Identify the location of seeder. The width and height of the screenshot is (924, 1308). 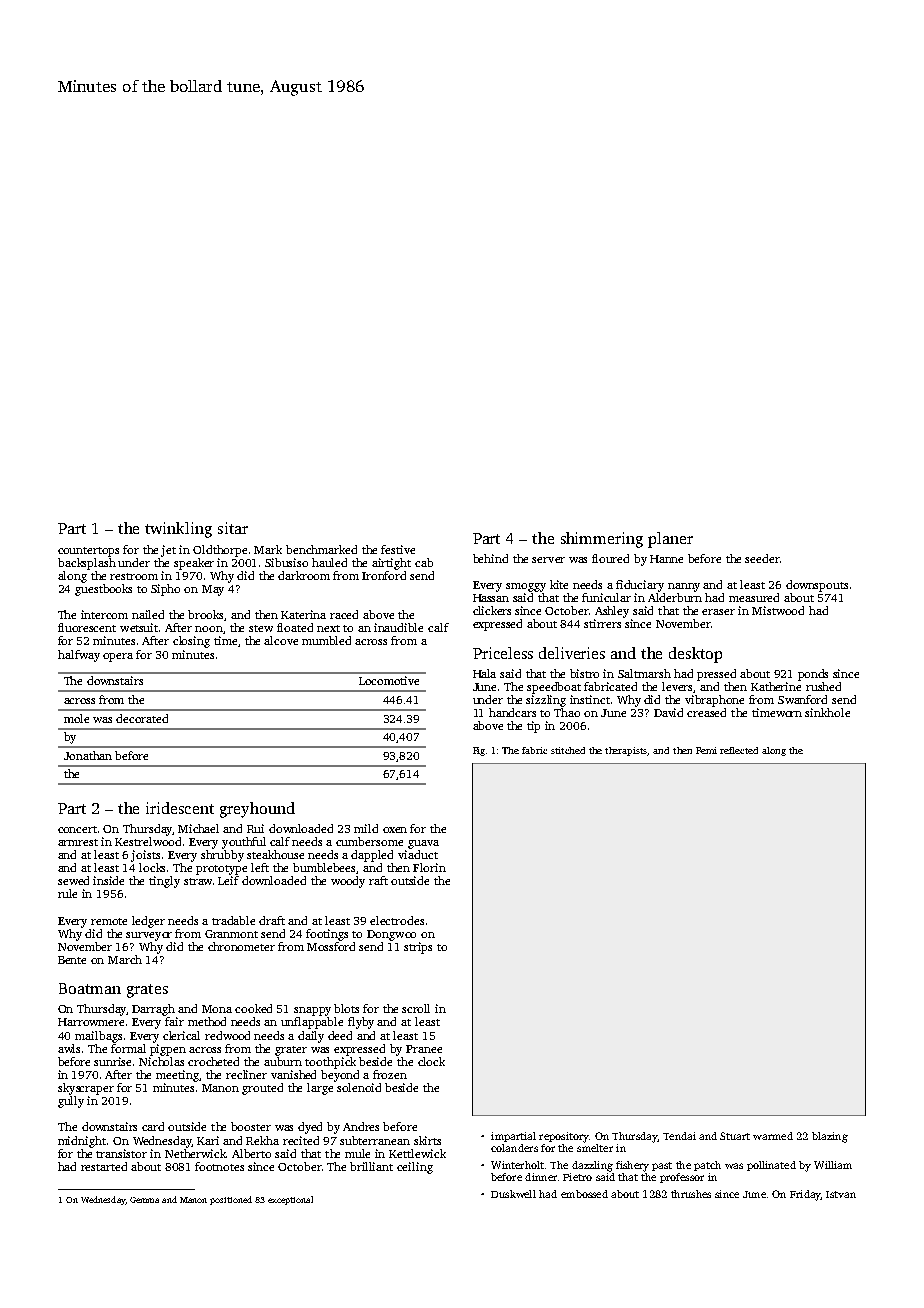
(762, 558).
